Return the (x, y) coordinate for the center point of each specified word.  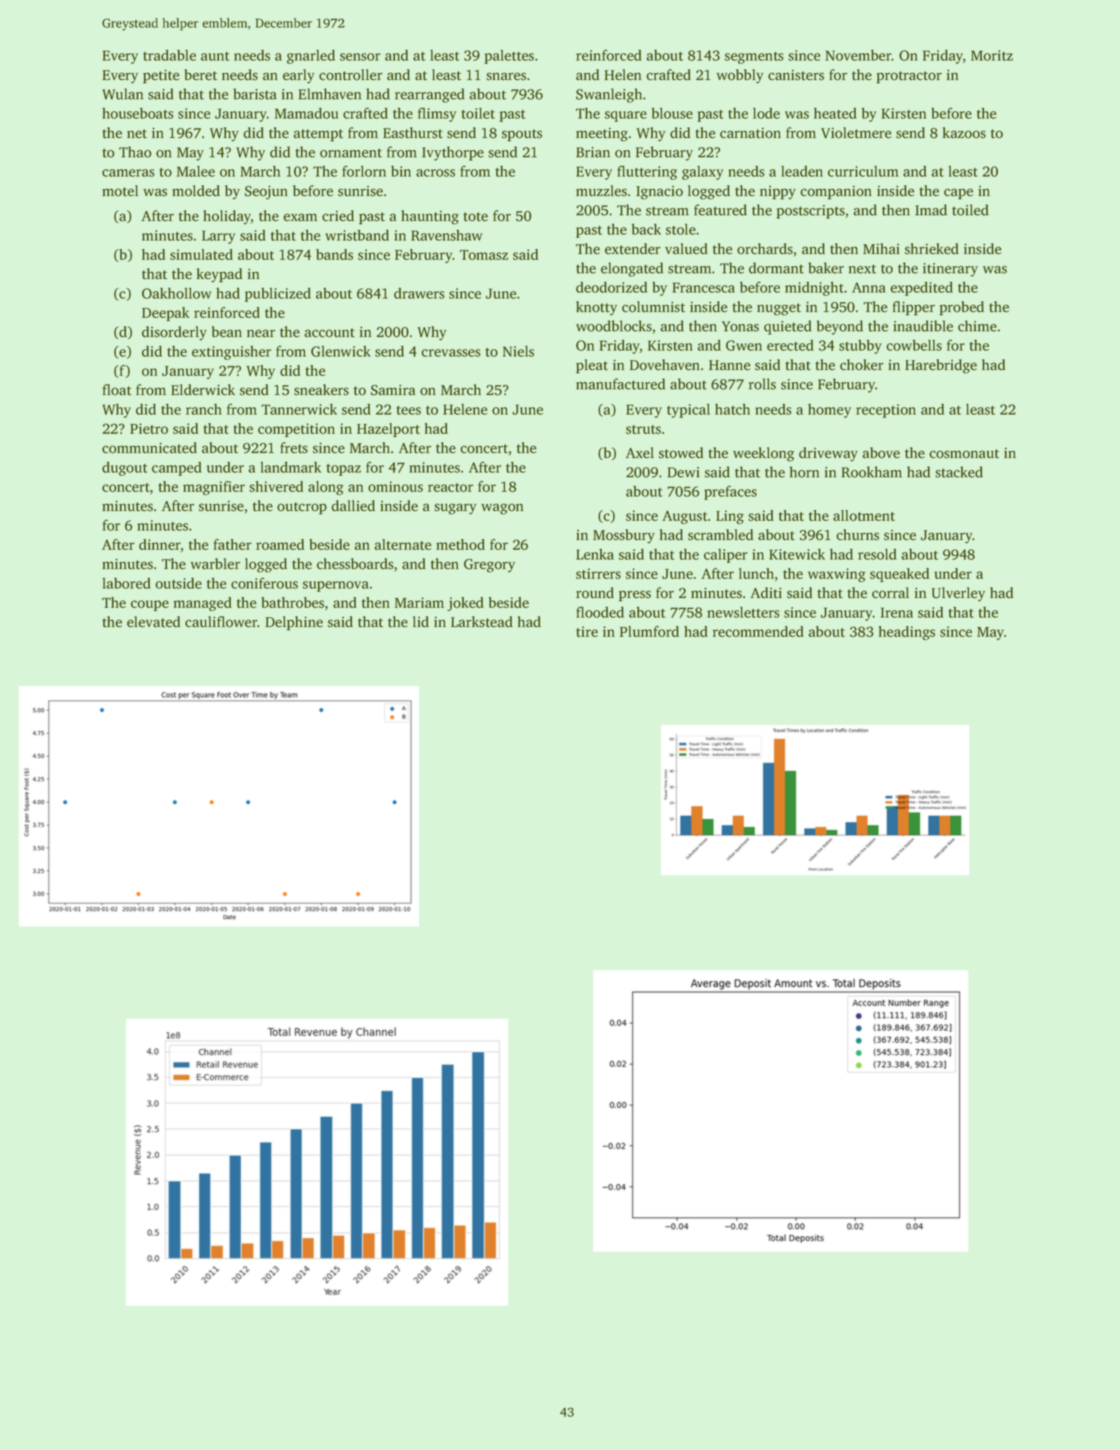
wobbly (740, 76)
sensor (360, 57)
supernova (336, 586)
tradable (169, 55)
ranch (204, 409)
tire (587, 631)
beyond (840, 327)
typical (688, 411)
